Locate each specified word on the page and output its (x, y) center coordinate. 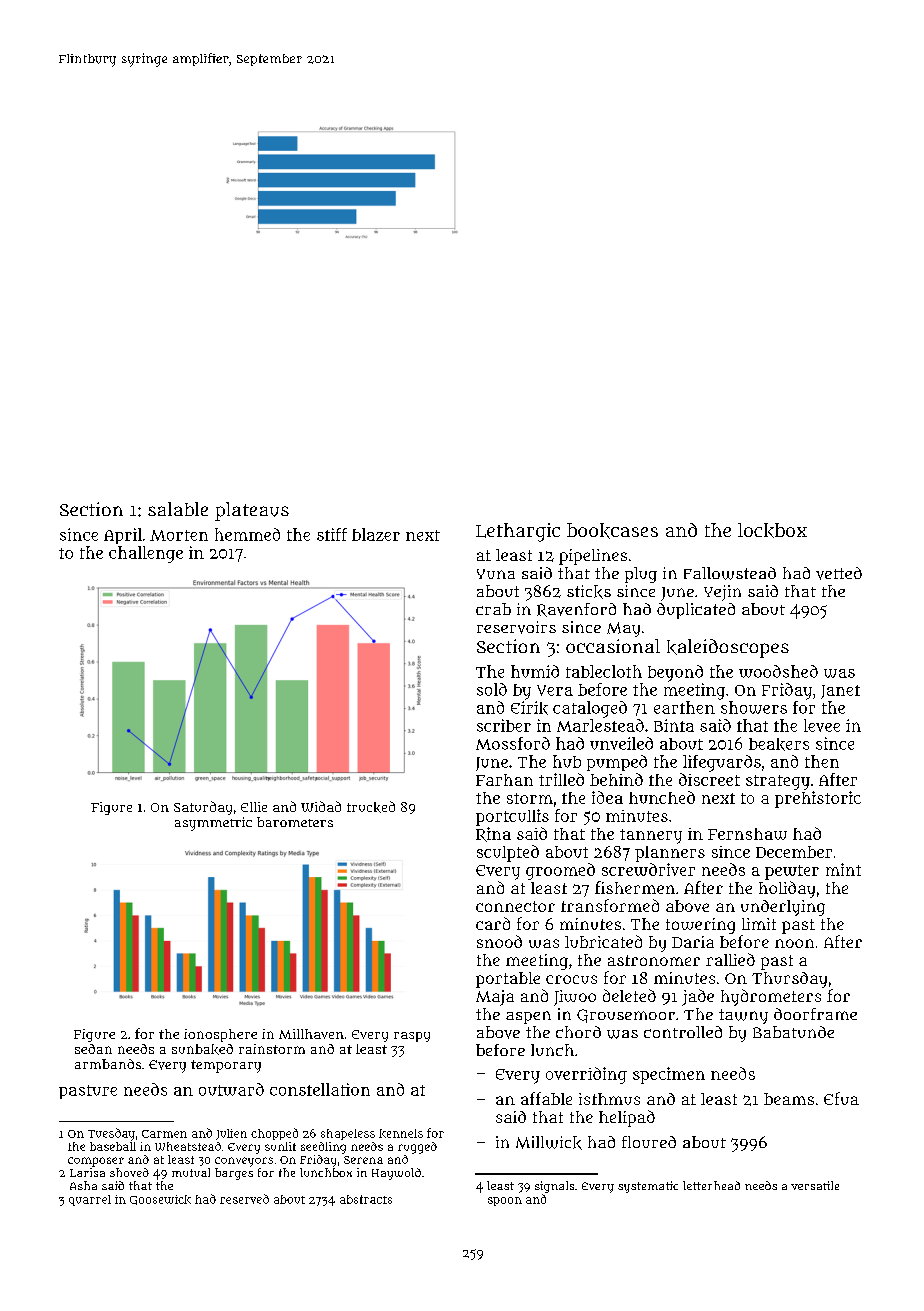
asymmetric (213, 824)
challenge (146, 554)
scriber (504, 725)
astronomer (654, 960)
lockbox (772, 530)
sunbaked (202, 1049)
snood (499, 941)
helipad (627, 1118)
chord (578, 1032)
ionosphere (220, 1035)
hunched (662, 797)
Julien (231, 1134)
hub (567, 761)
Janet (840, 692)
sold (492, 689)
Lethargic (518, 532)
